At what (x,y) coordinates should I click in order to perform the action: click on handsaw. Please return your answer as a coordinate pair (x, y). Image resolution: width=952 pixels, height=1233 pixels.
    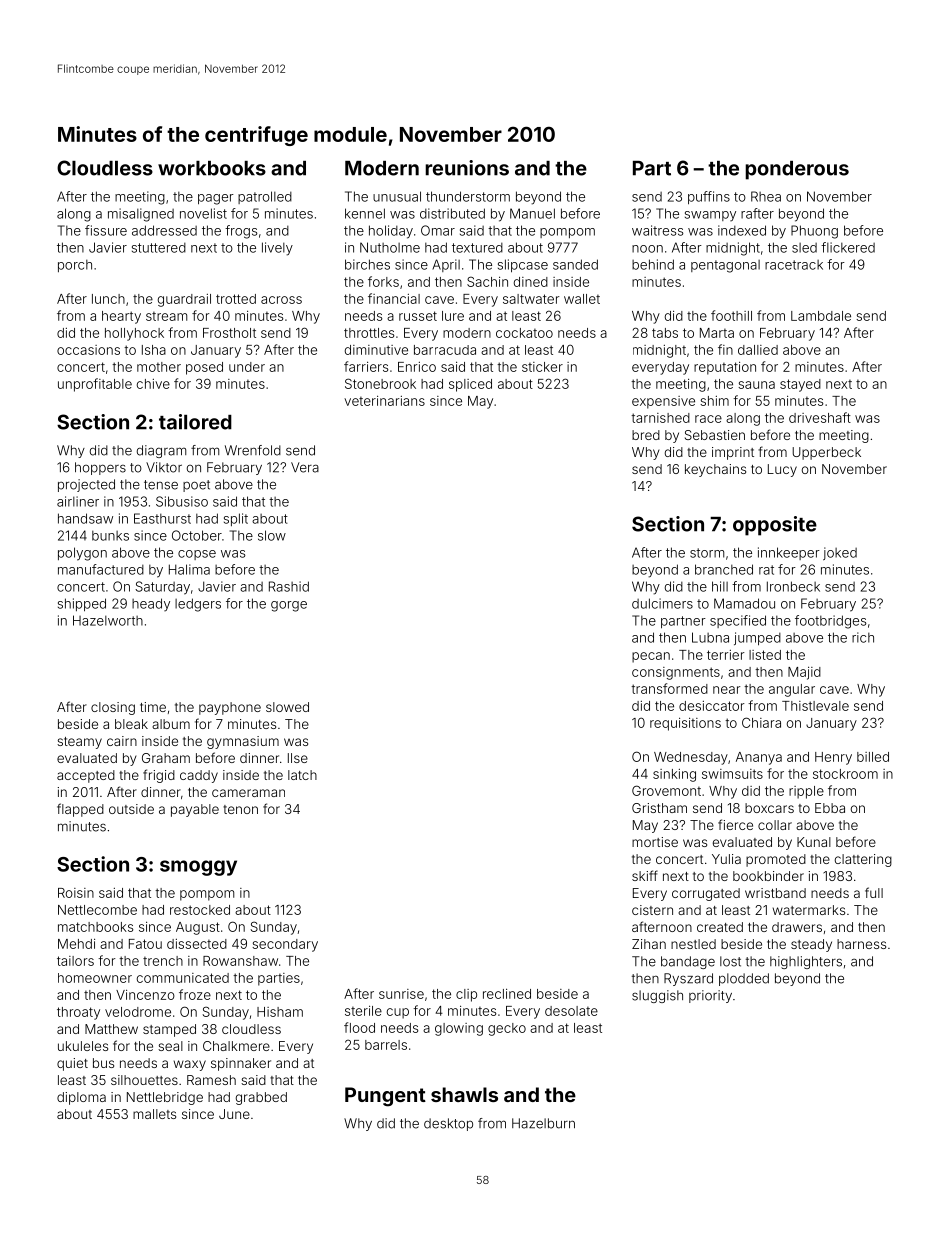
    Looking at the image, I should click on (85, 518).
